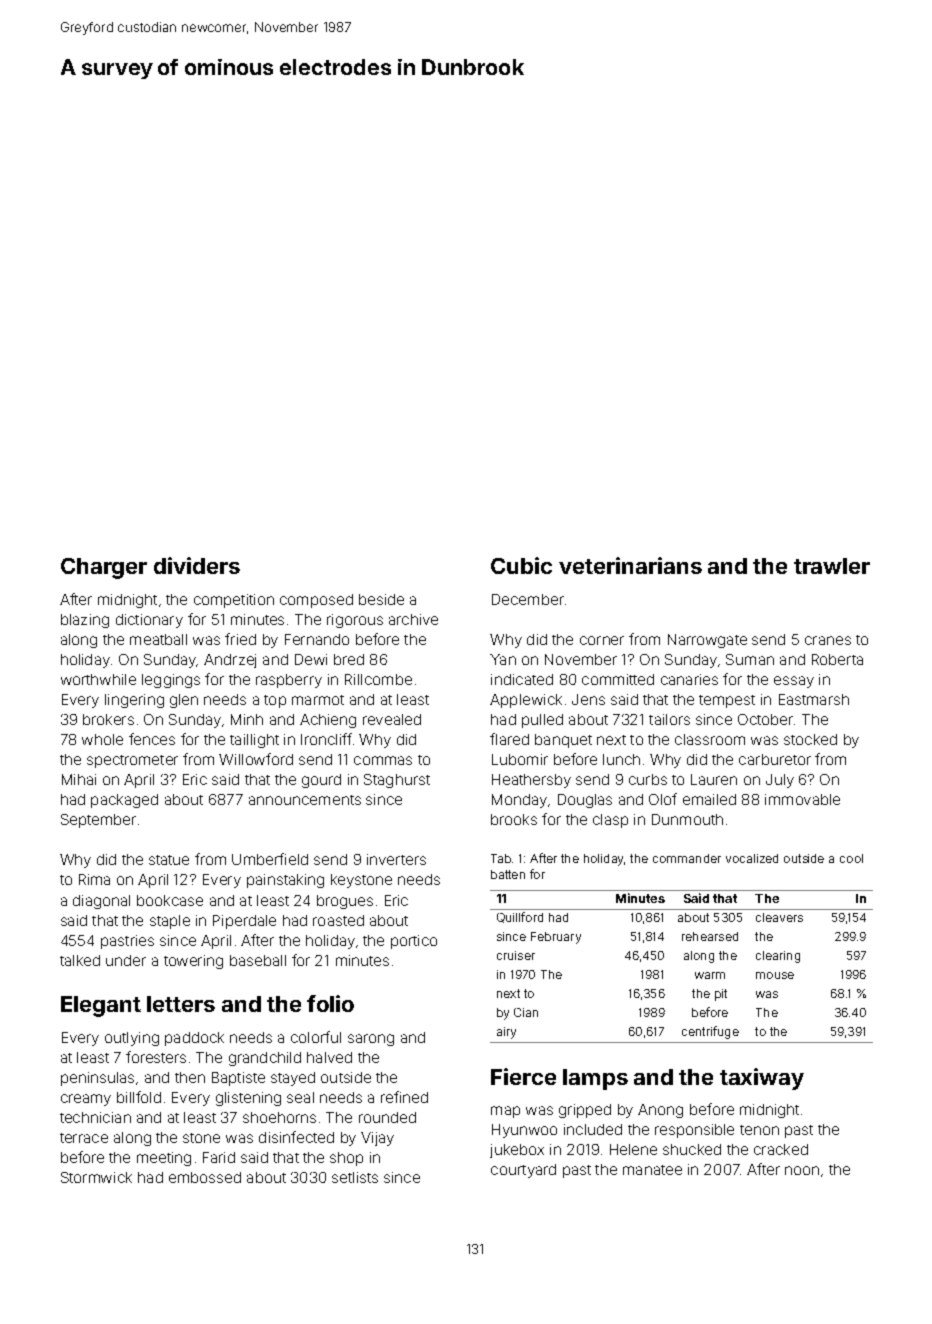  Describe the element at coordinates (630, 565) in the page. I see `veterinarians` at that location.
